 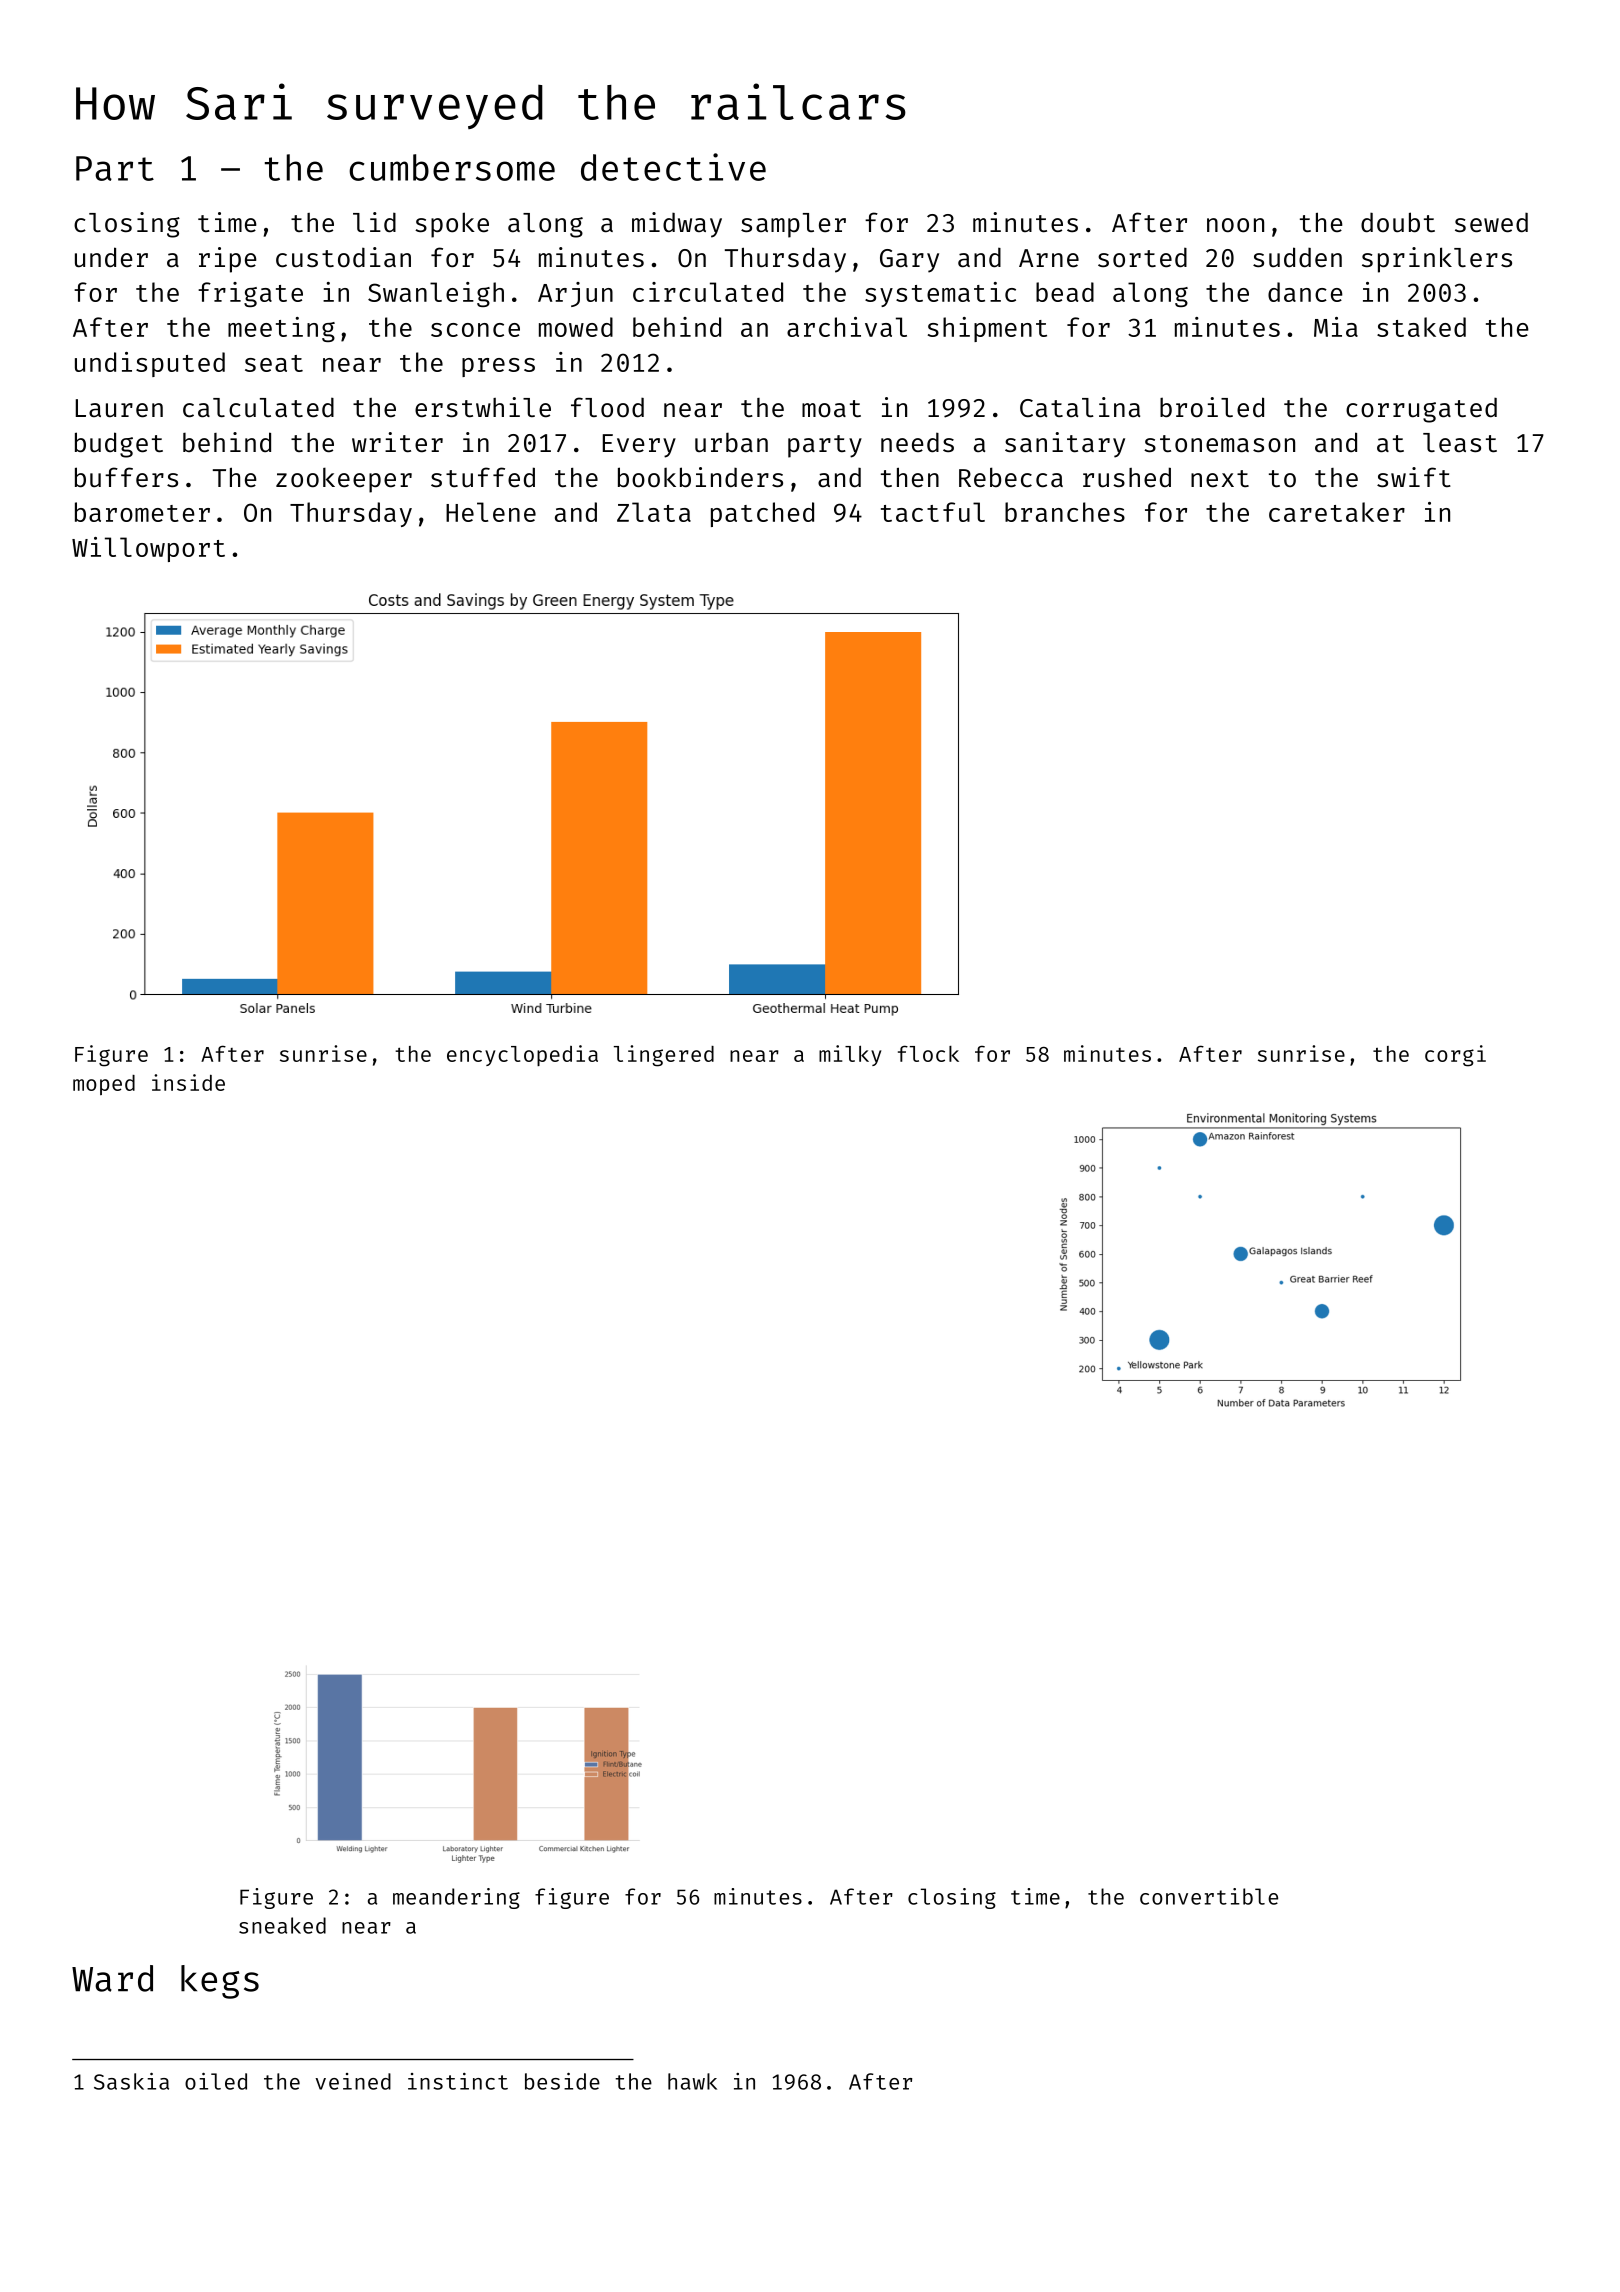 What do you see at coordinates (562, 2081) in the page?
I see `beside` at bounding box center [562, 2081].
